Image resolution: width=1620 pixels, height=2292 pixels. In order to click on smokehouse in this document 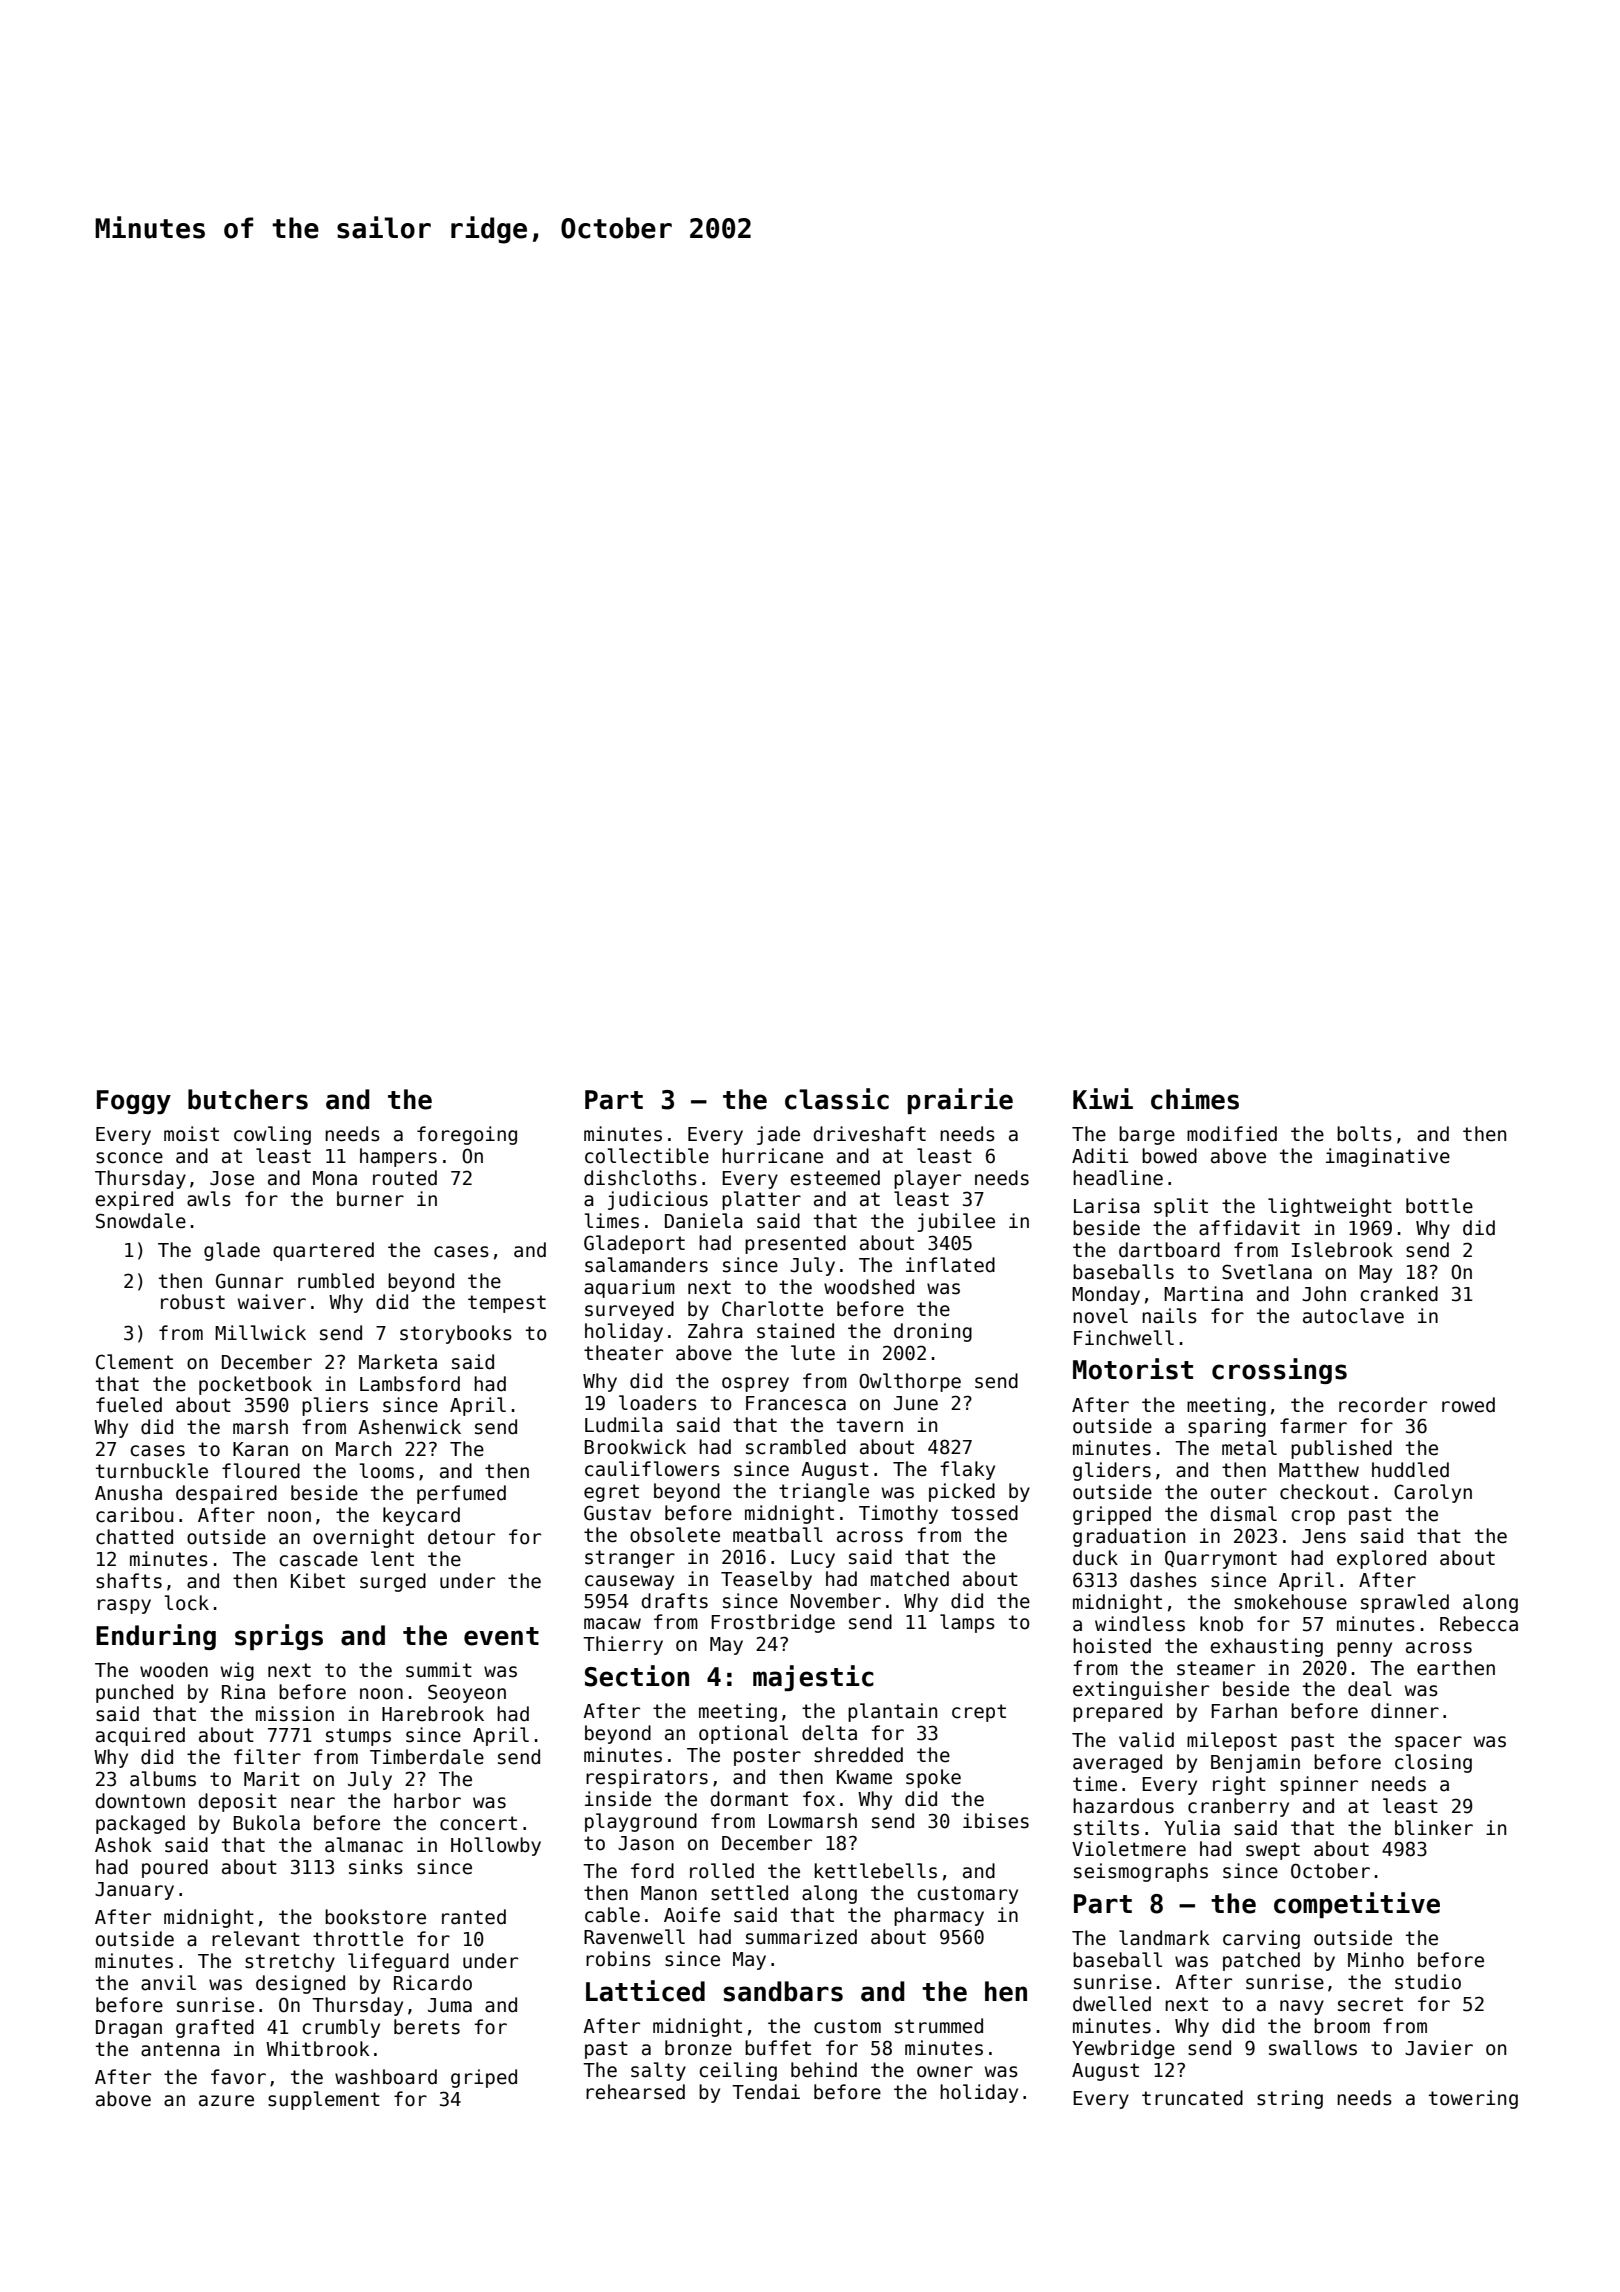, I will do `click(1290, 1602)`.
